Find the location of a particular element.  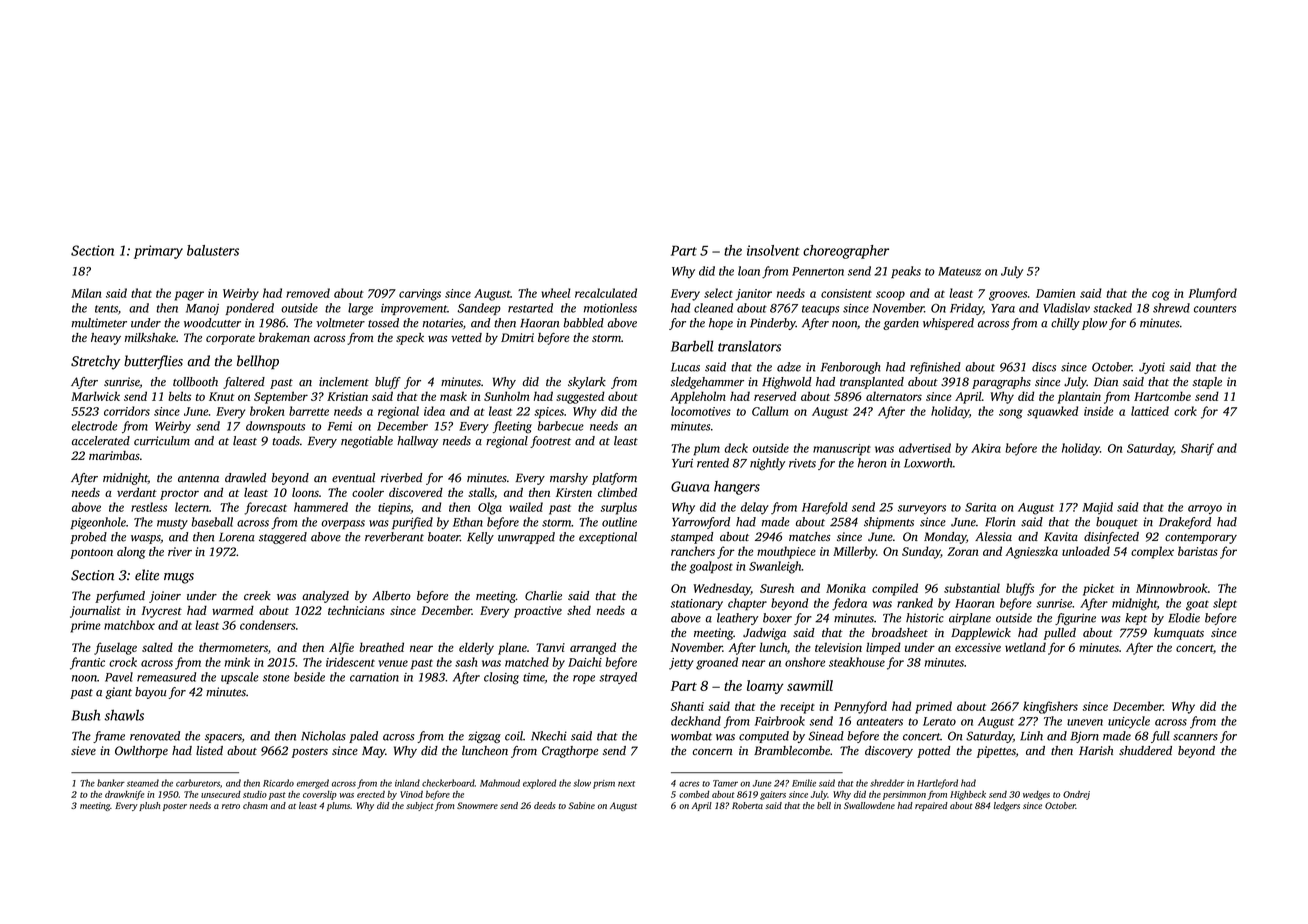

primary is located at coordinates (158, 252).
